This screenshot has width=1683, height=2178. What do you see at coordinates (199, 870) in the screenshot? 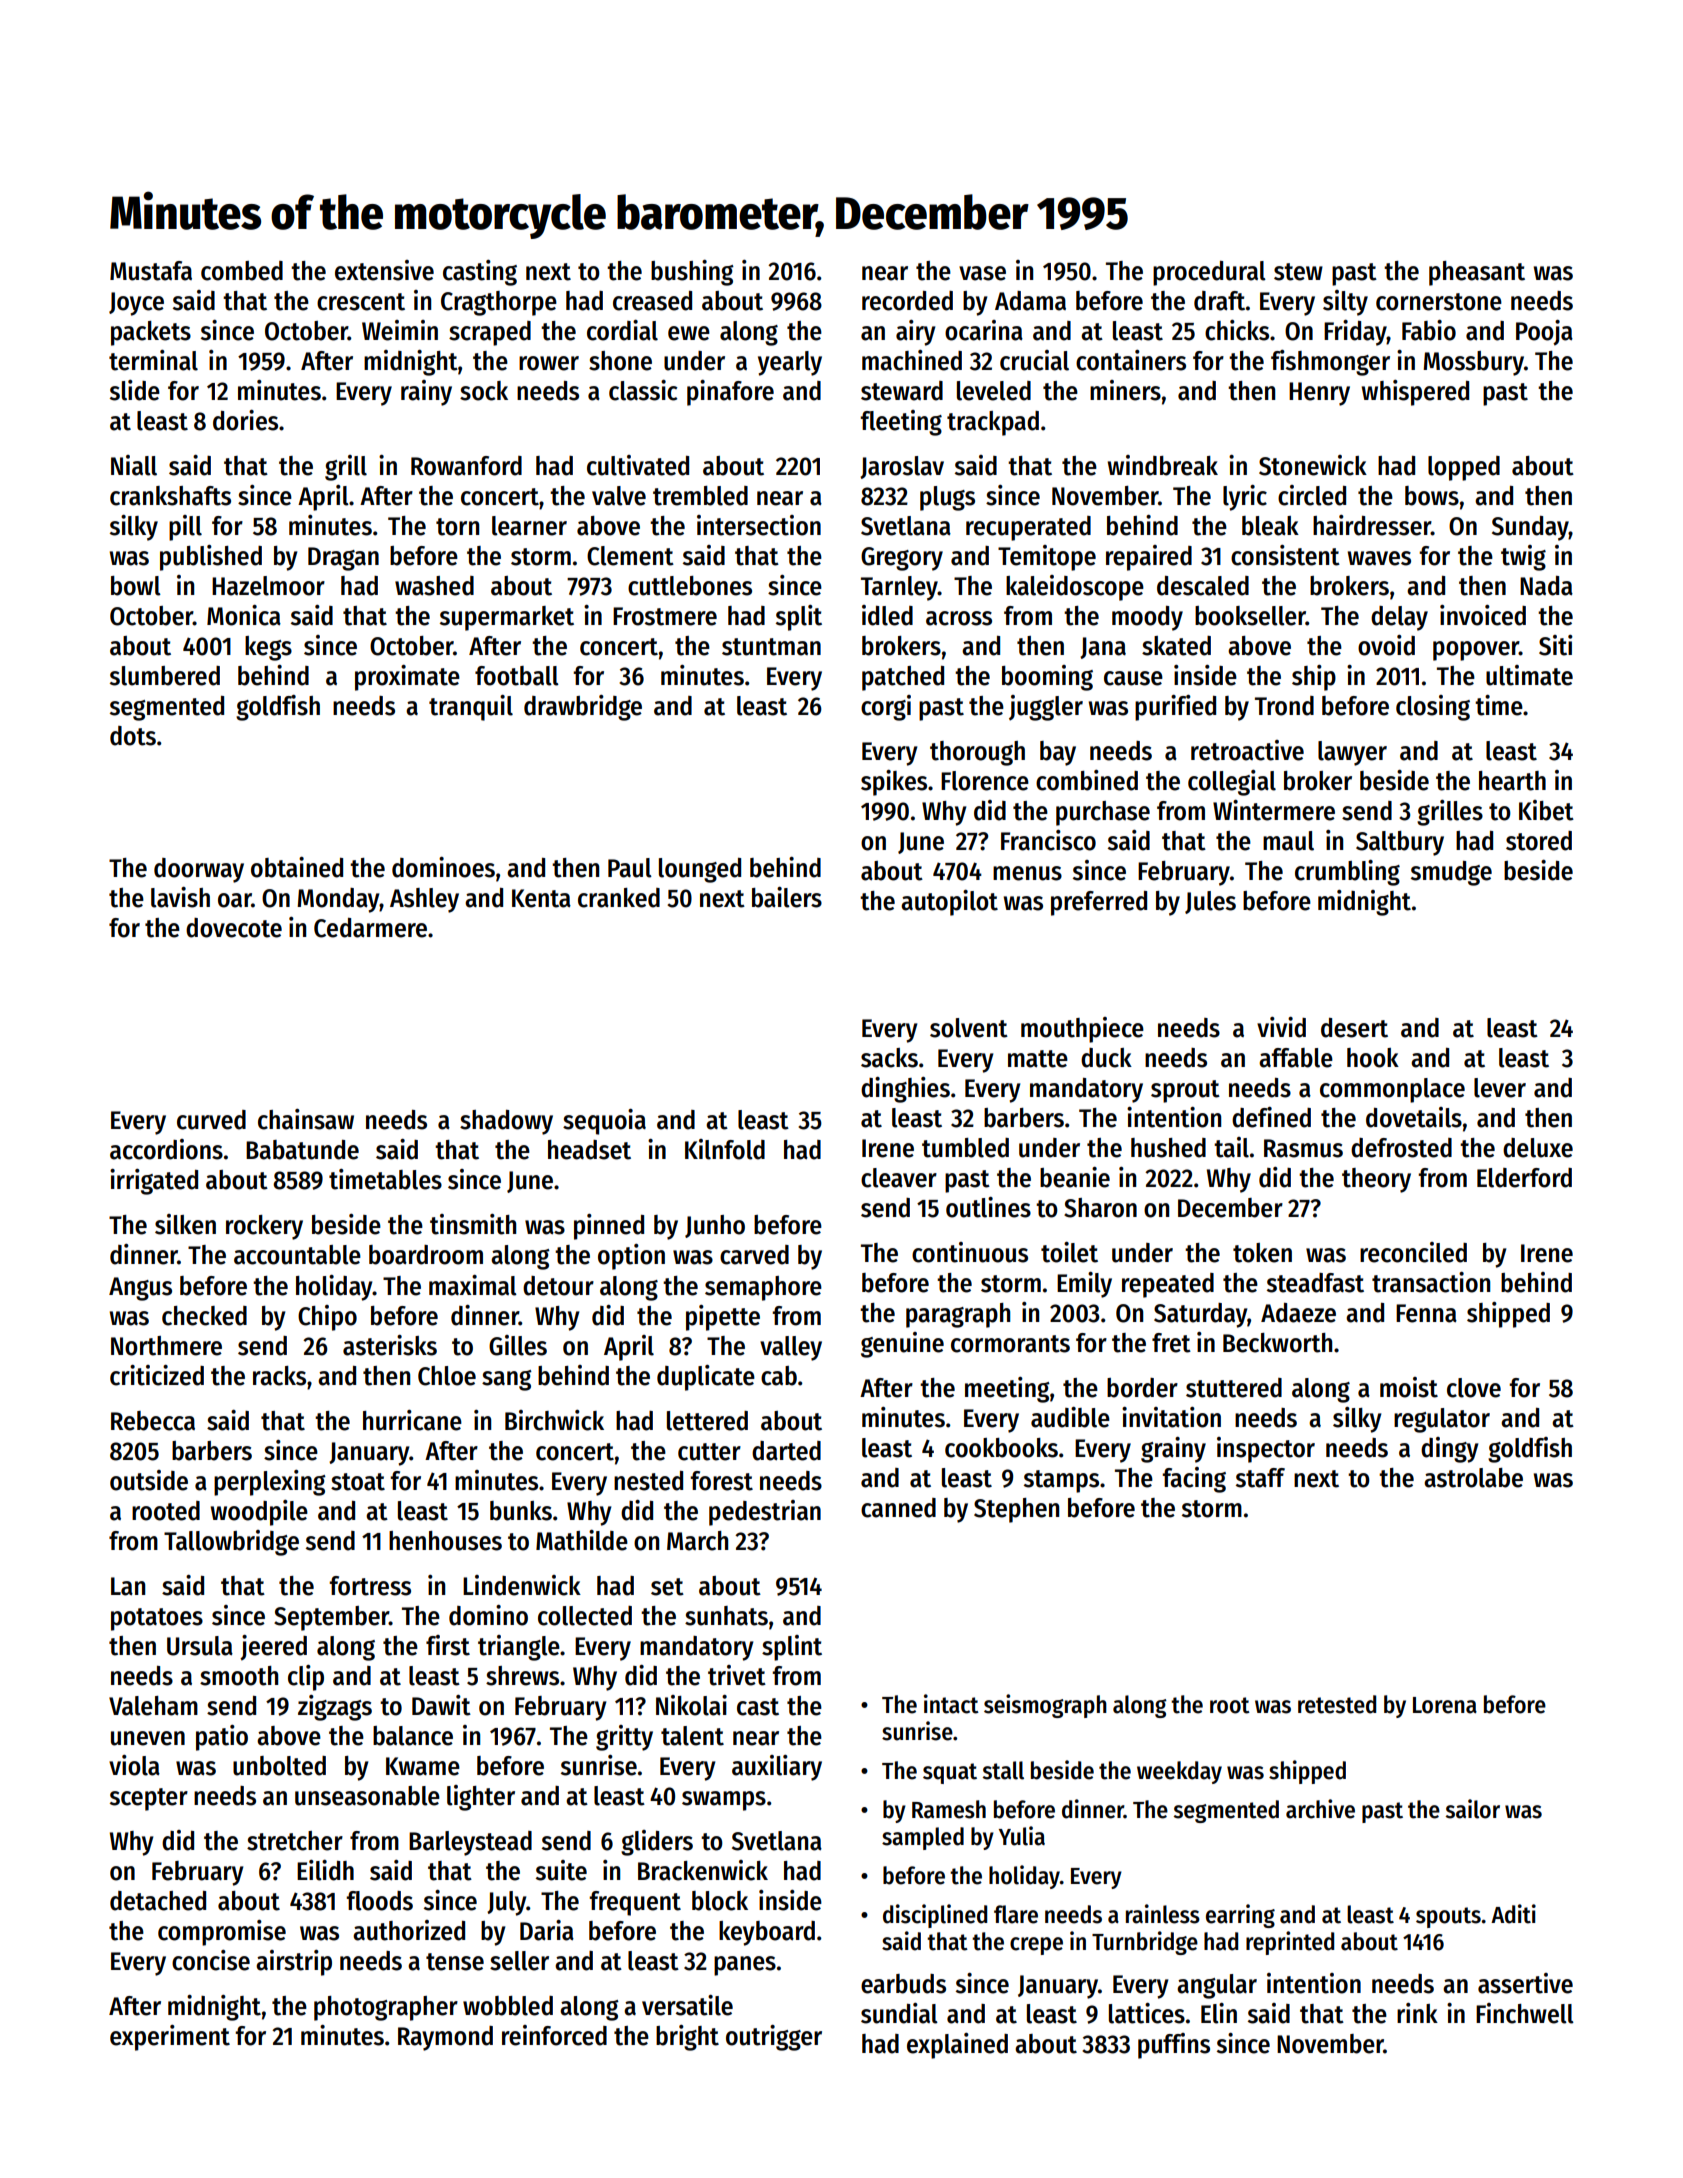
I see `doorway` at bounding box center [199, 870].
